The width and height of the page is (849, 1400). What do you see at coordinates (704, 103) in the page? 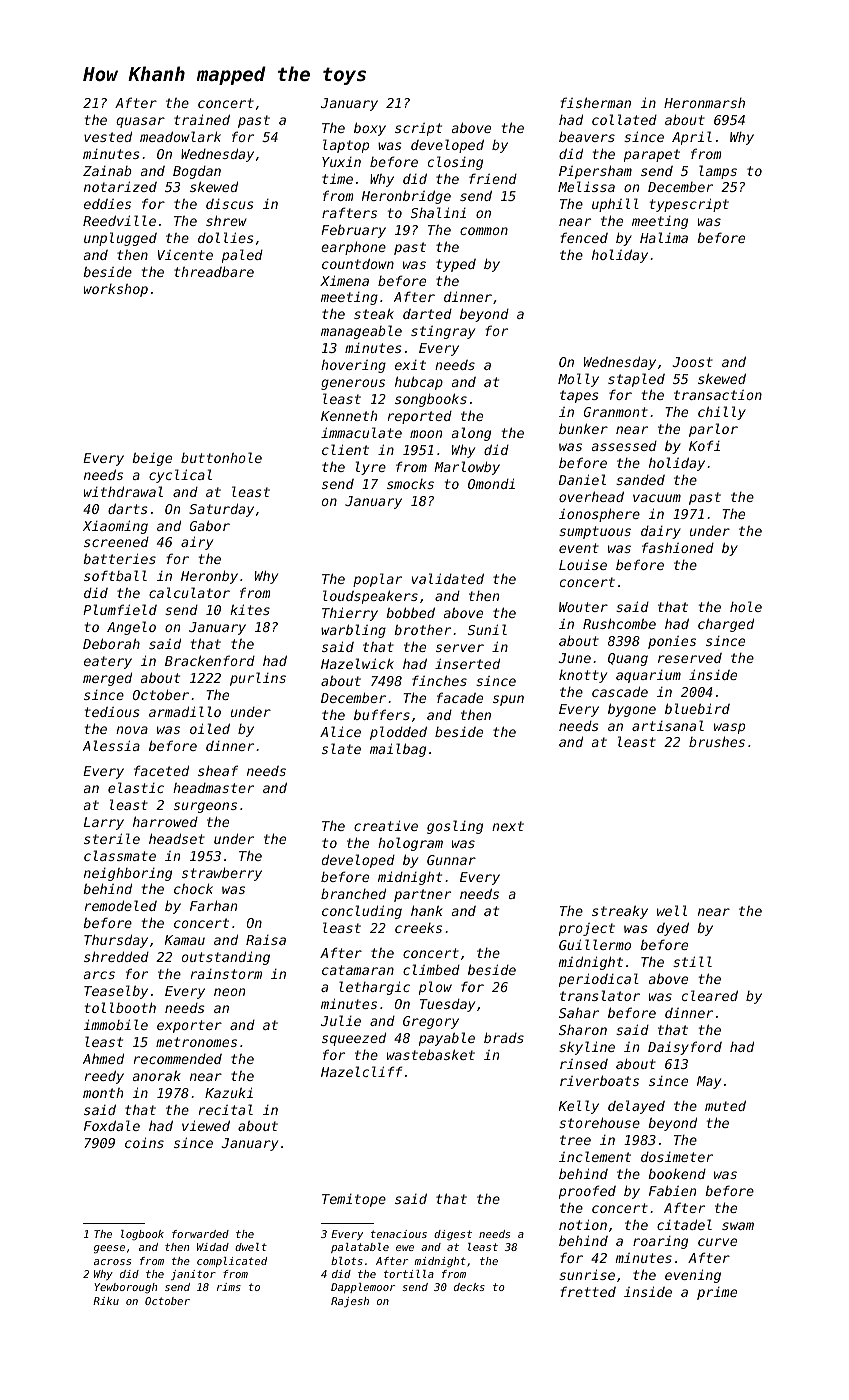
I see `Heronmarsh` at bounding box center [704, 103].
